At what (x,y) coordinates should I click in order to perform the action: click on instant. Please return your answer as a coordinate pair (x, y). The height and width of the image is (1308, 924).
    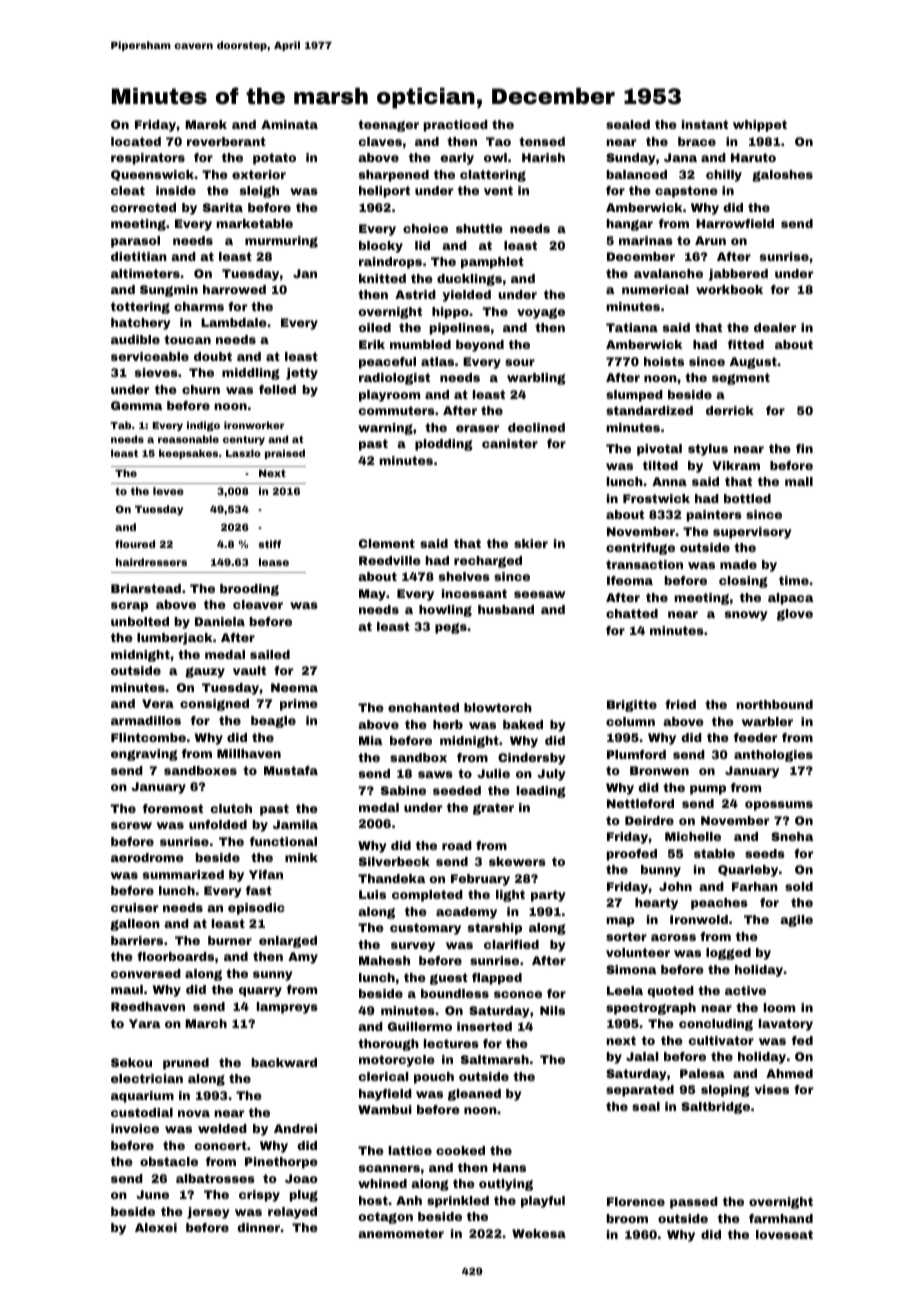
    Looking at the image, I should click on (705, 124).
